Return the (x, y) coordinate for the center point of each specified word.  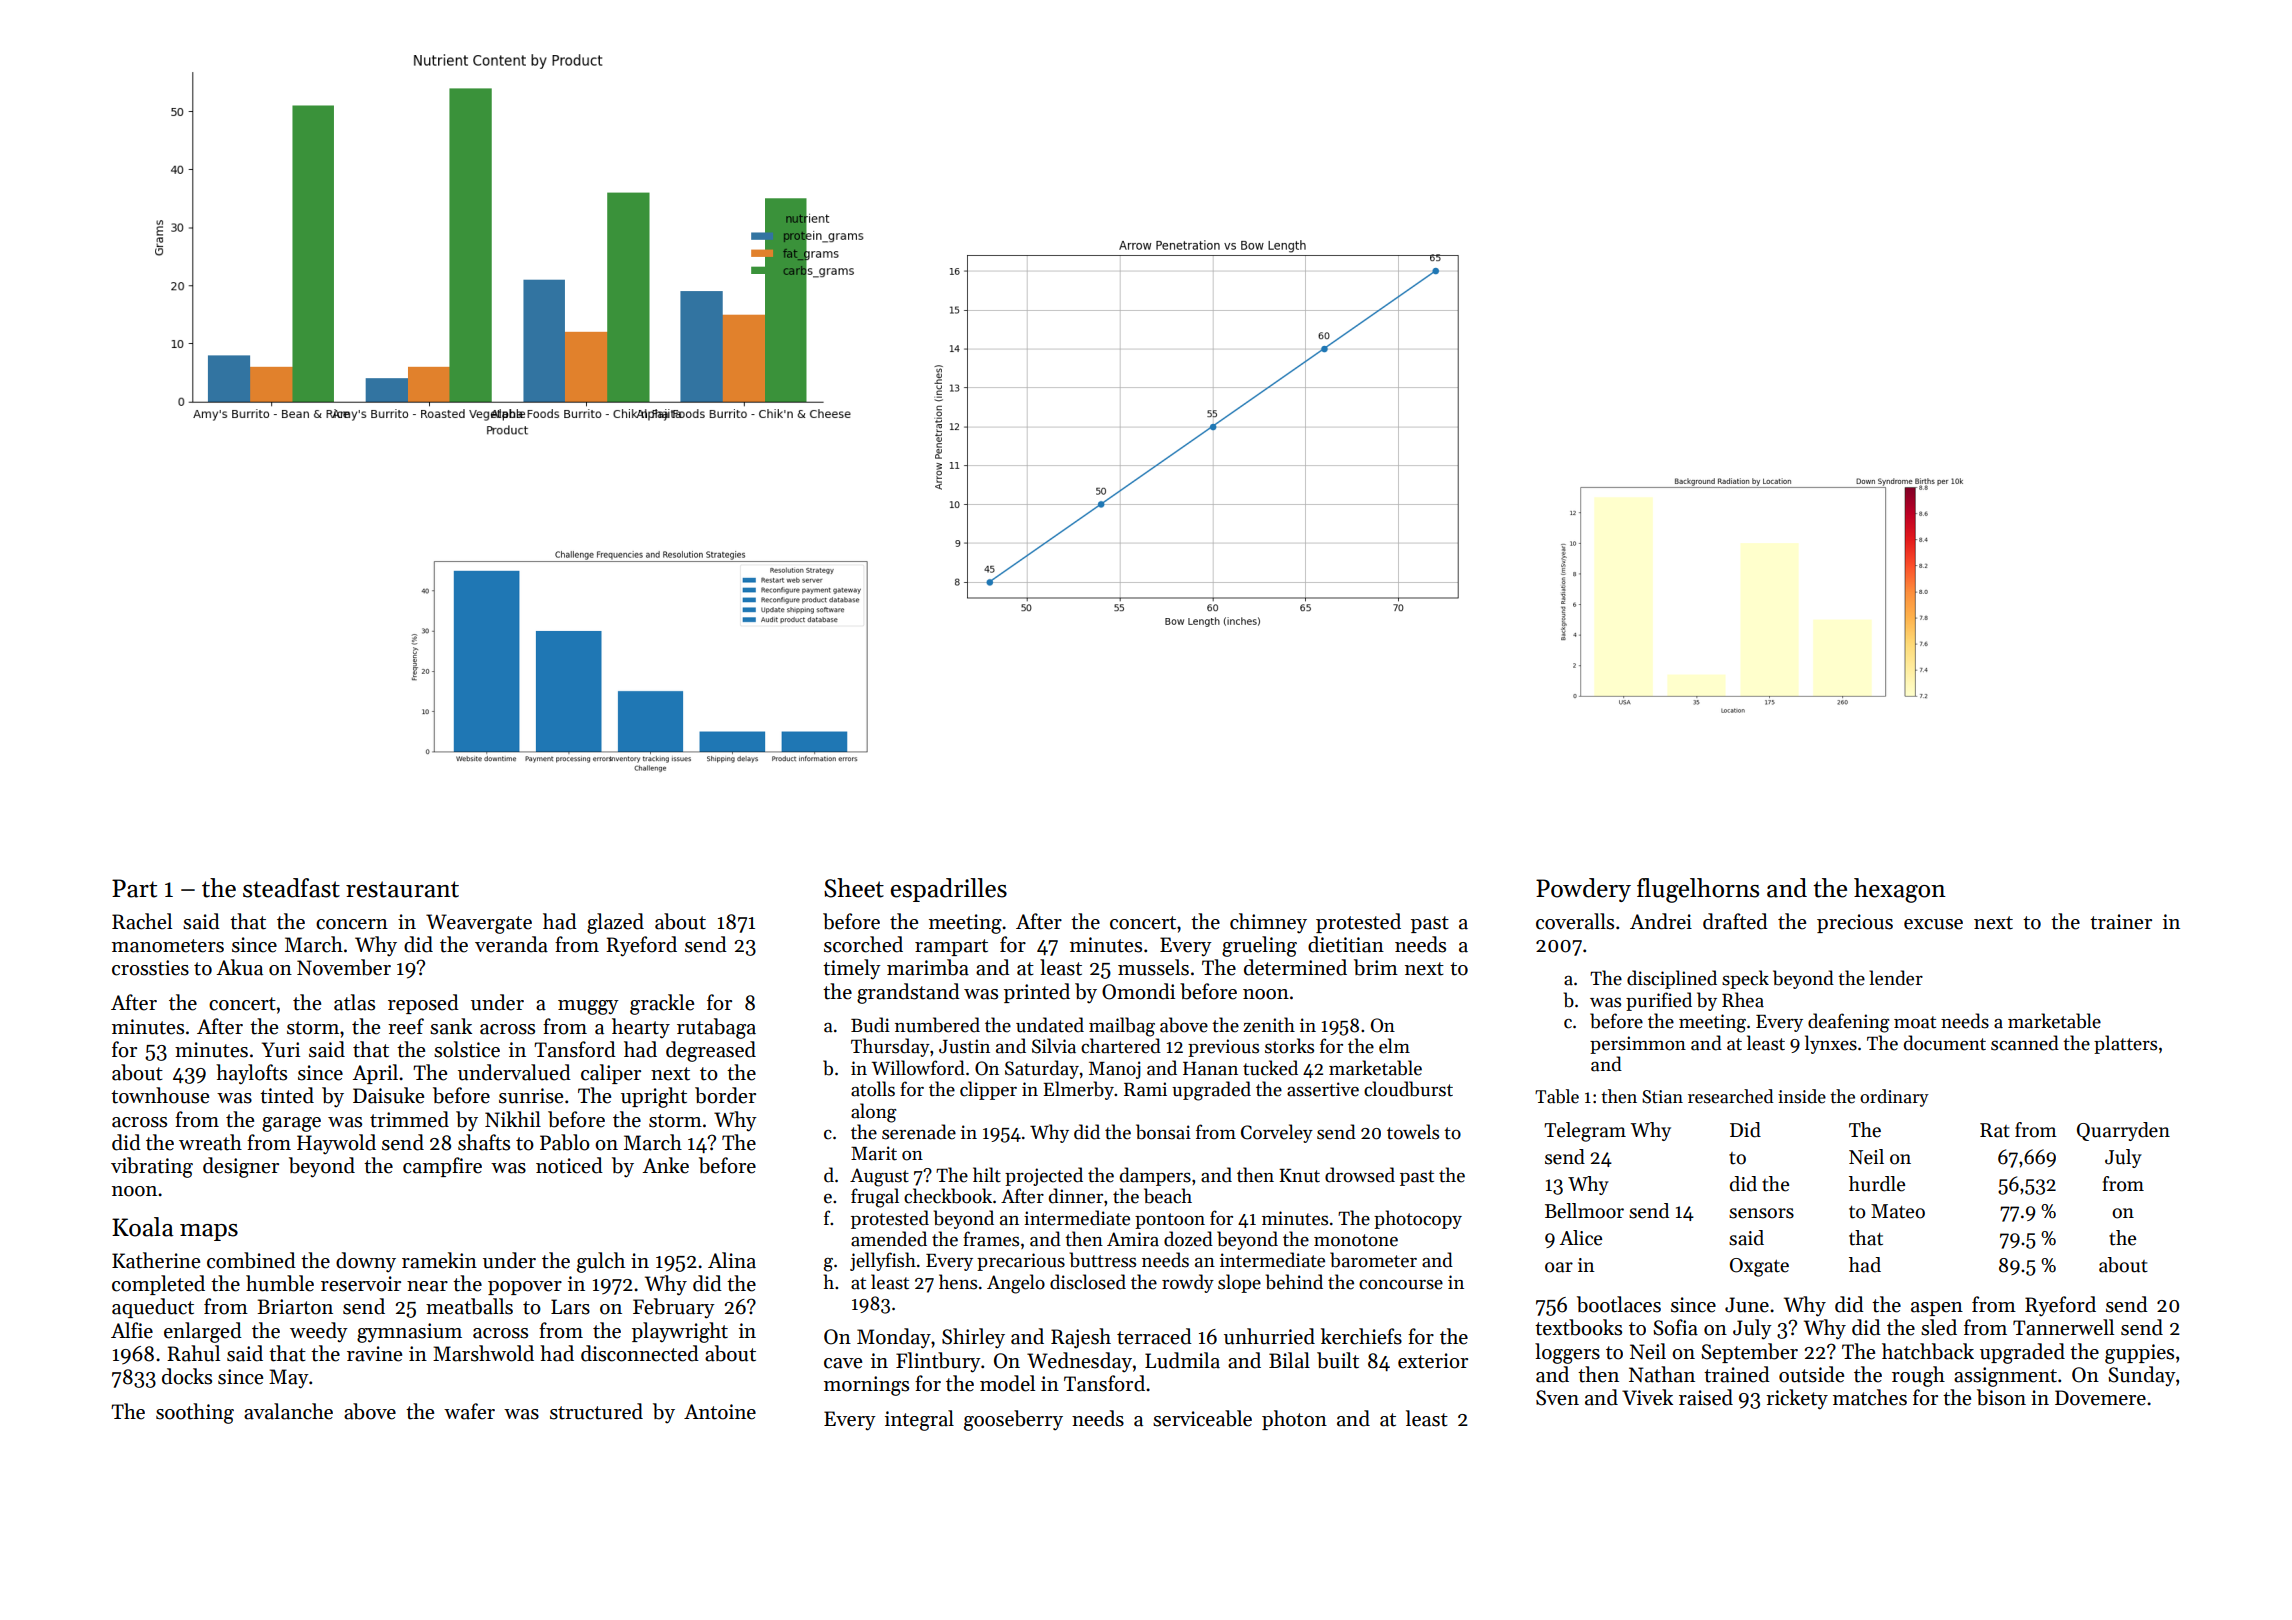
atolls (873, 1089)
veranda (511, 944)
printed (1037, 993)
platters (2125, 1044)
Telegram (1585, 1132)
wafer (469, 1411)
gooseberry (1013, 1420)
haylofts (251, 1074)
